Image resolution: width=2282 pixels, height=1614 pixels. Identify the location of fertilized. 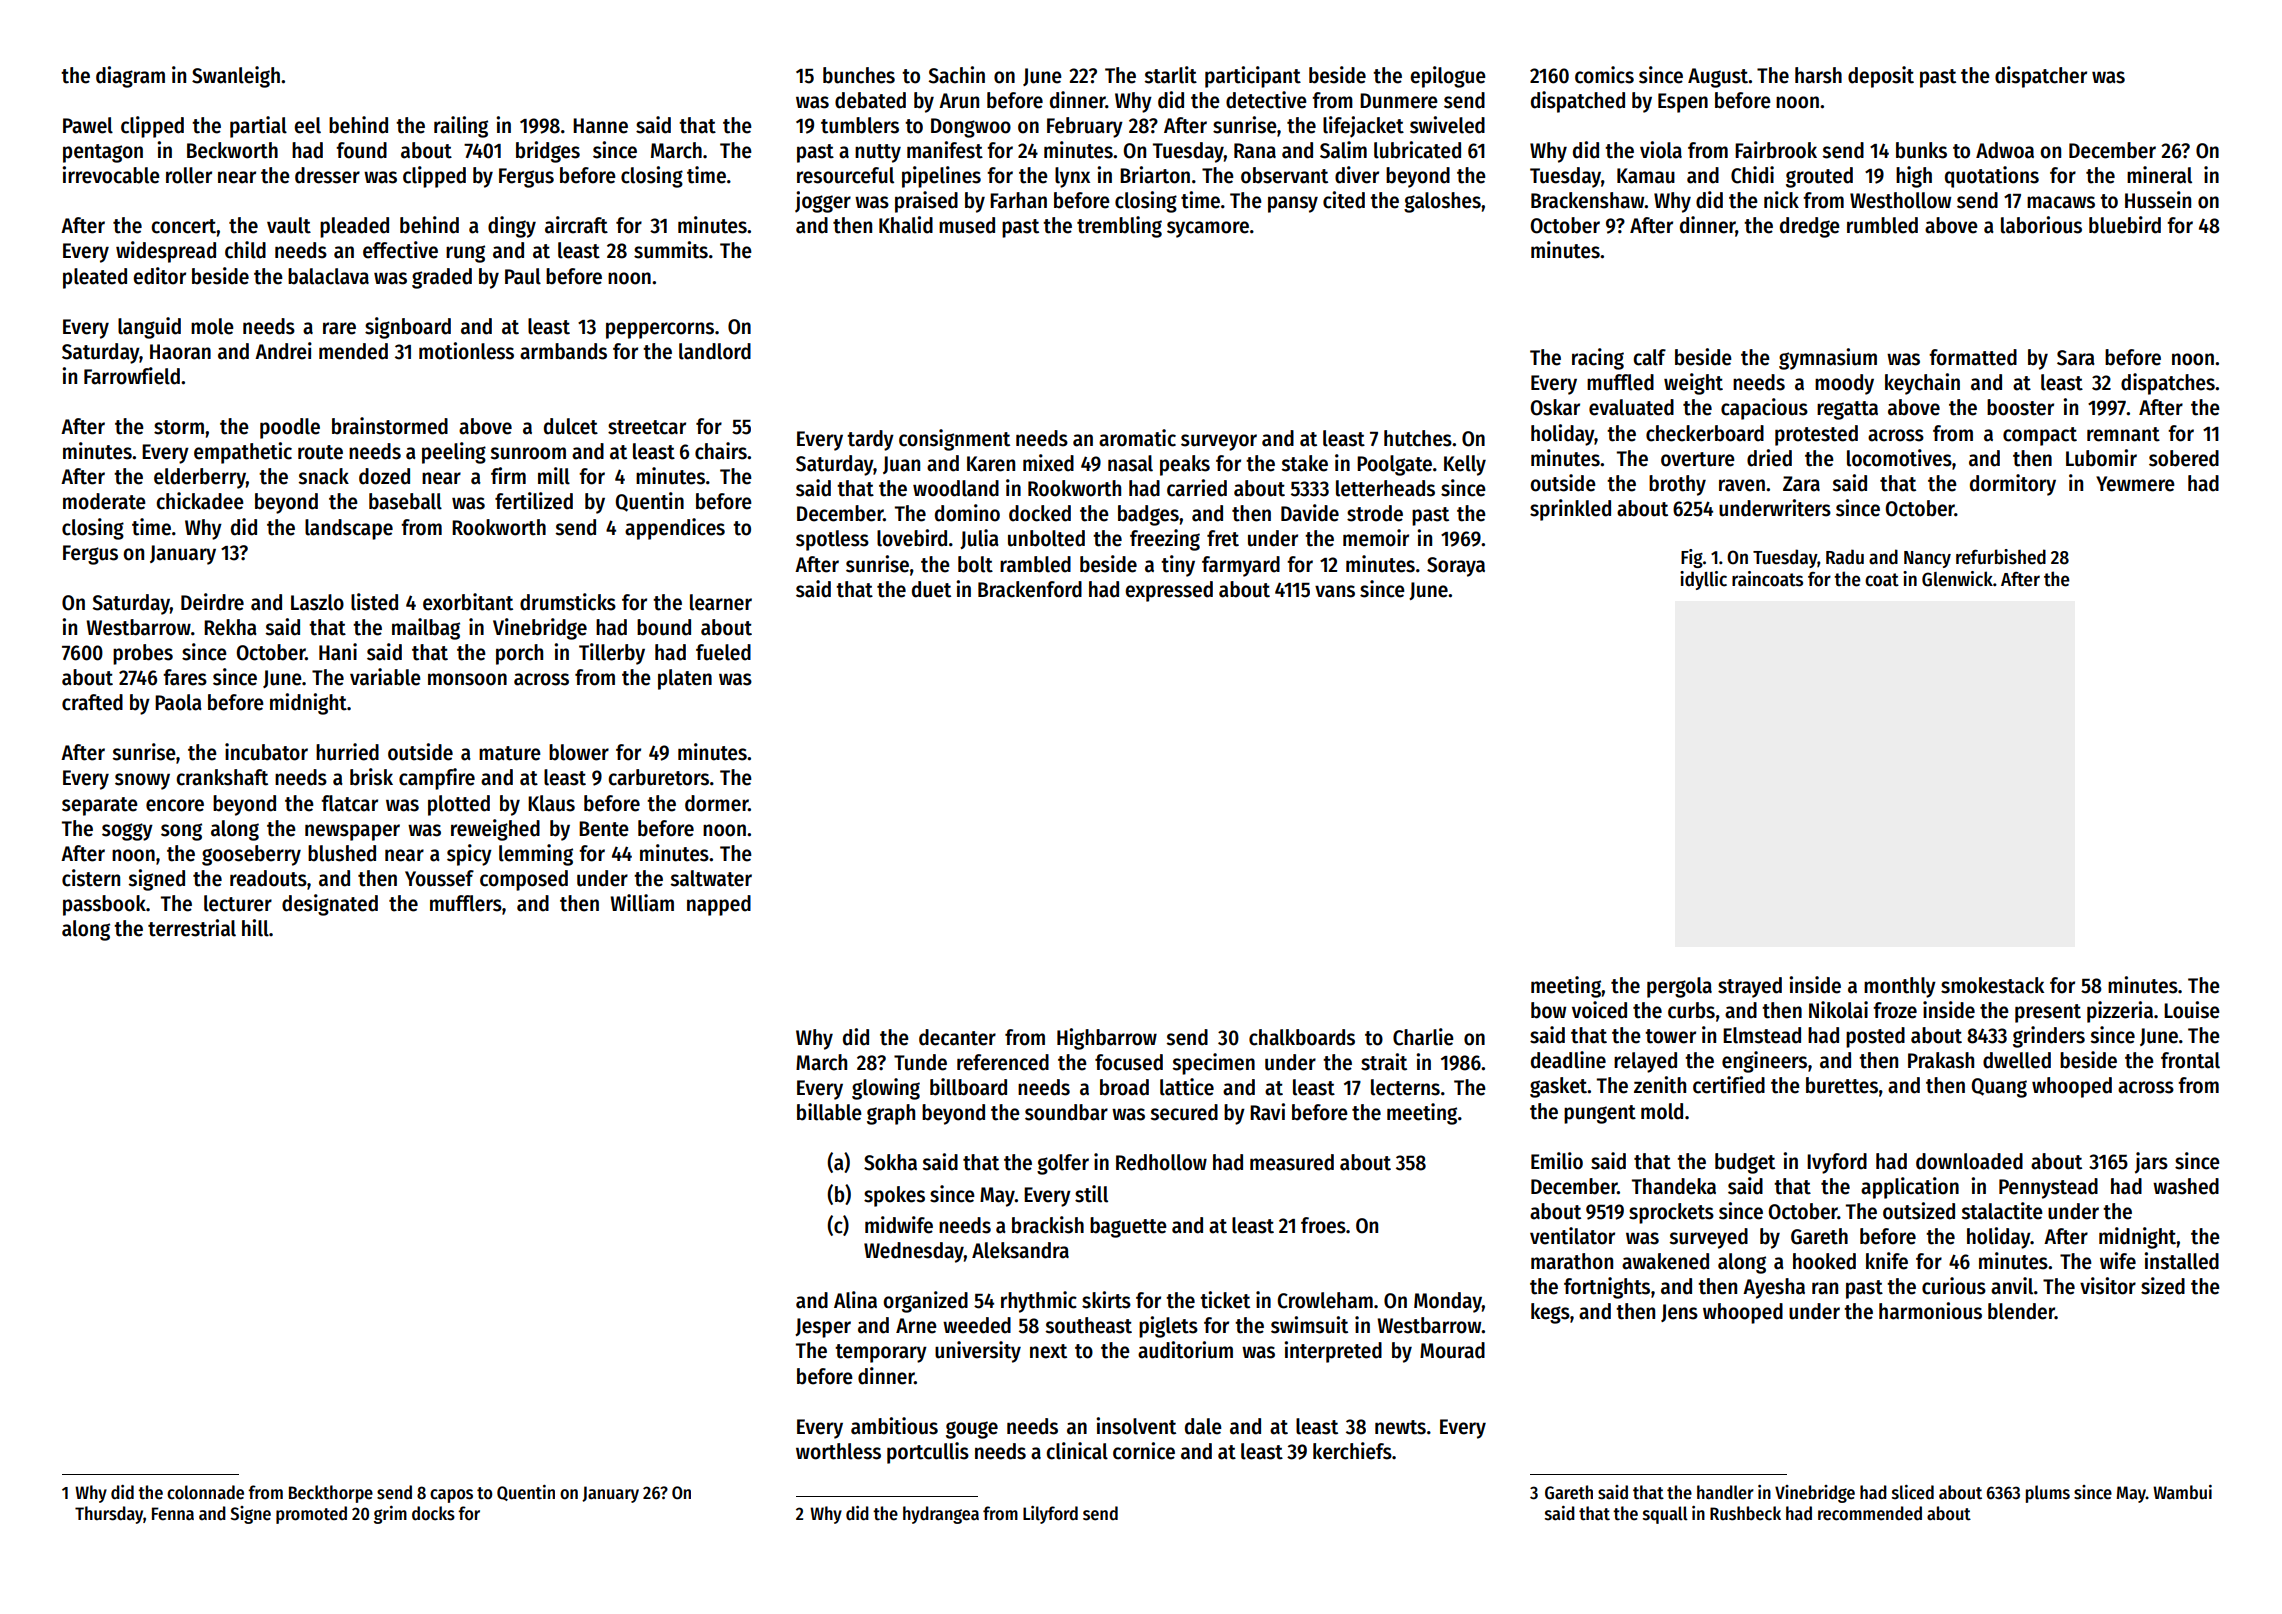
(534, 501).
